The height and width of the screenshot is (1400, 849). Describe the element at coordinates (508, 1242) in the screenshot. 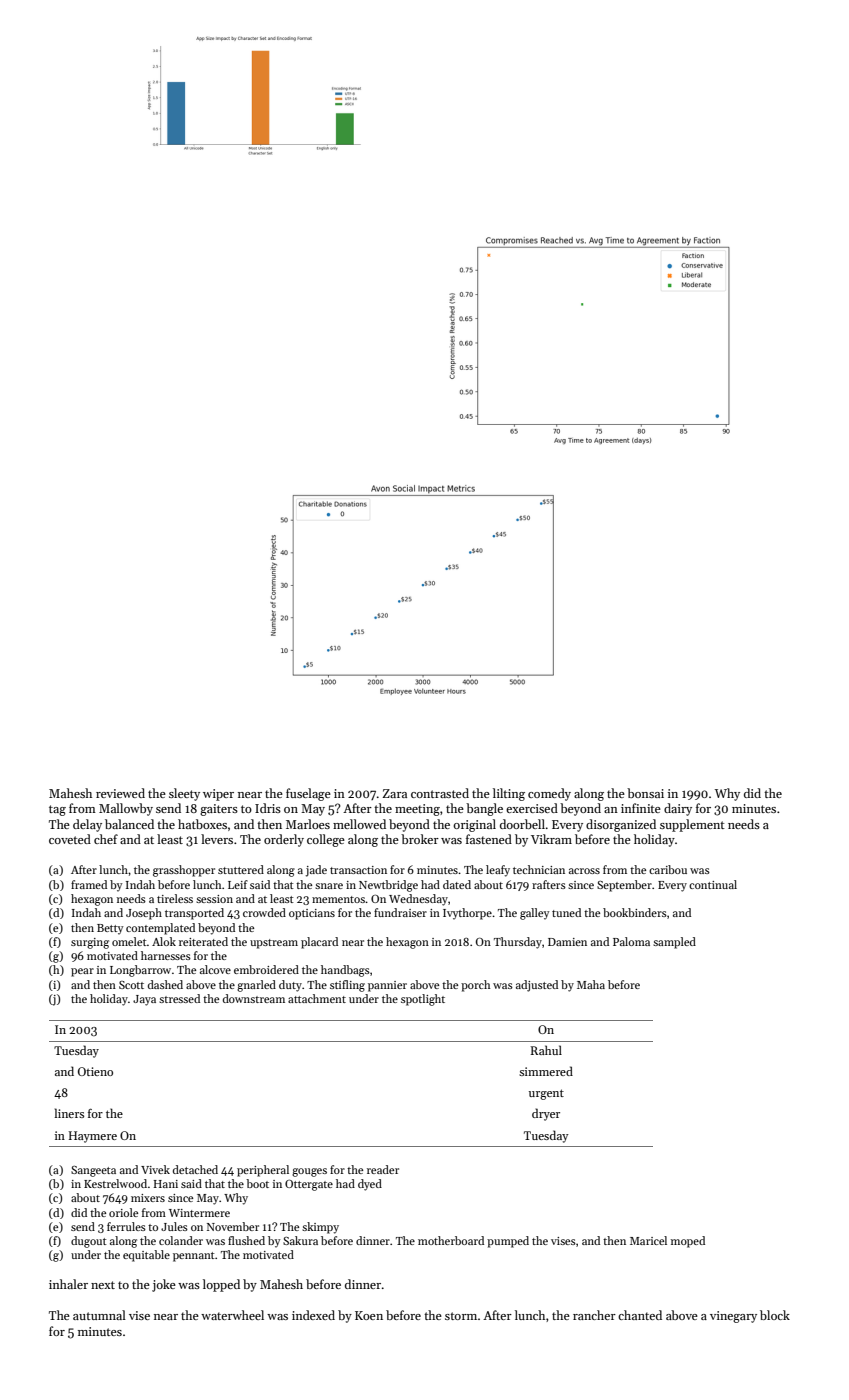

I see `pumped` at that location.
